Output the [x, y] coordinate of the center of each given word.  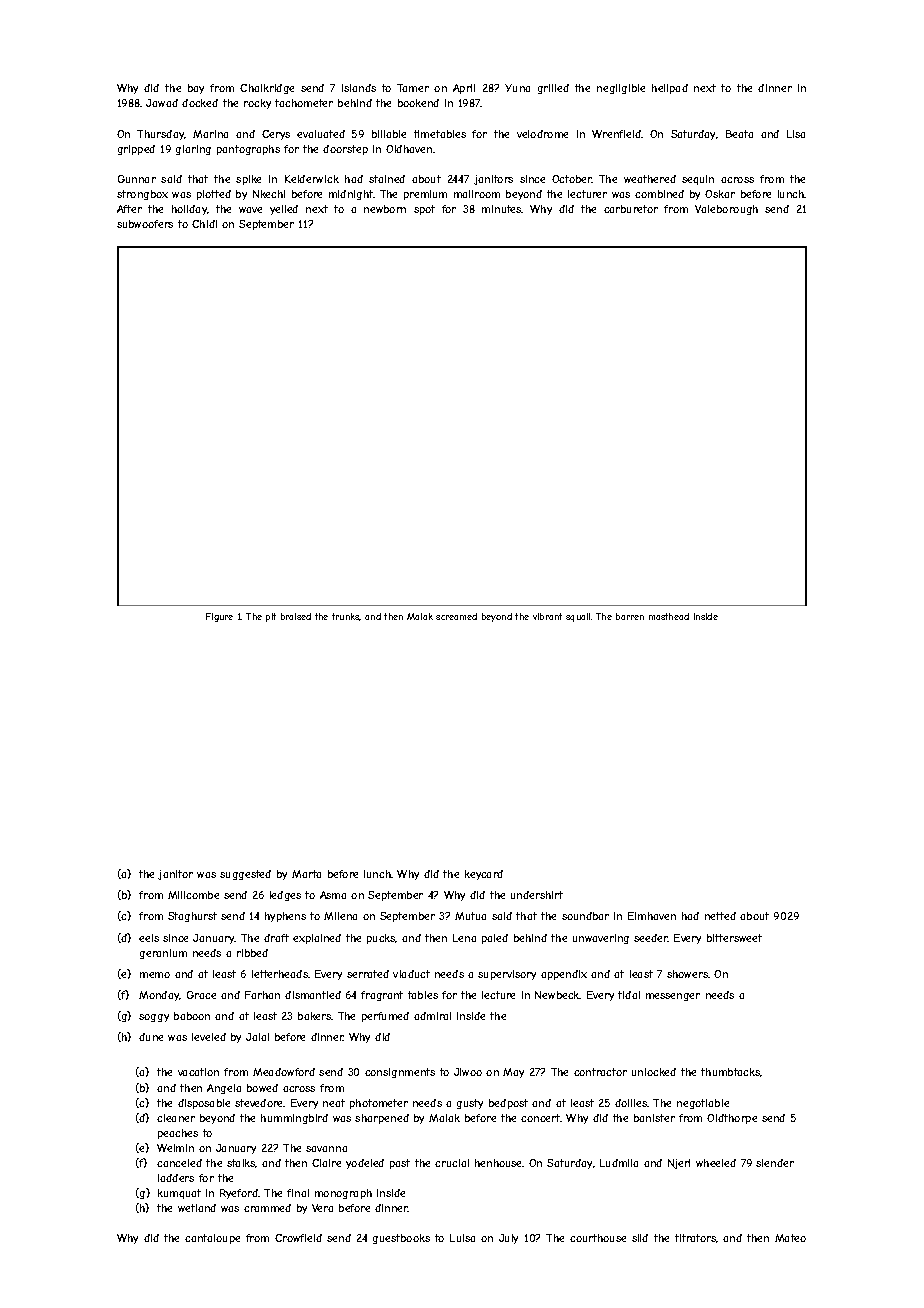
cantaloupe [212, 1239]
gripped [136, 150]
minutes [502, 209]
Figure [219, 617]
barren [630, 616]
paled [495, 939]
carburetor [631, 209]
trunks [346, 617]
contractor [600, 1072]
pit [271, 617]
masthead [669, 616]
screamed [456, 616]
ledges [285, 896]
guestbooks [401, 1239]
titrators [696, 1238]
